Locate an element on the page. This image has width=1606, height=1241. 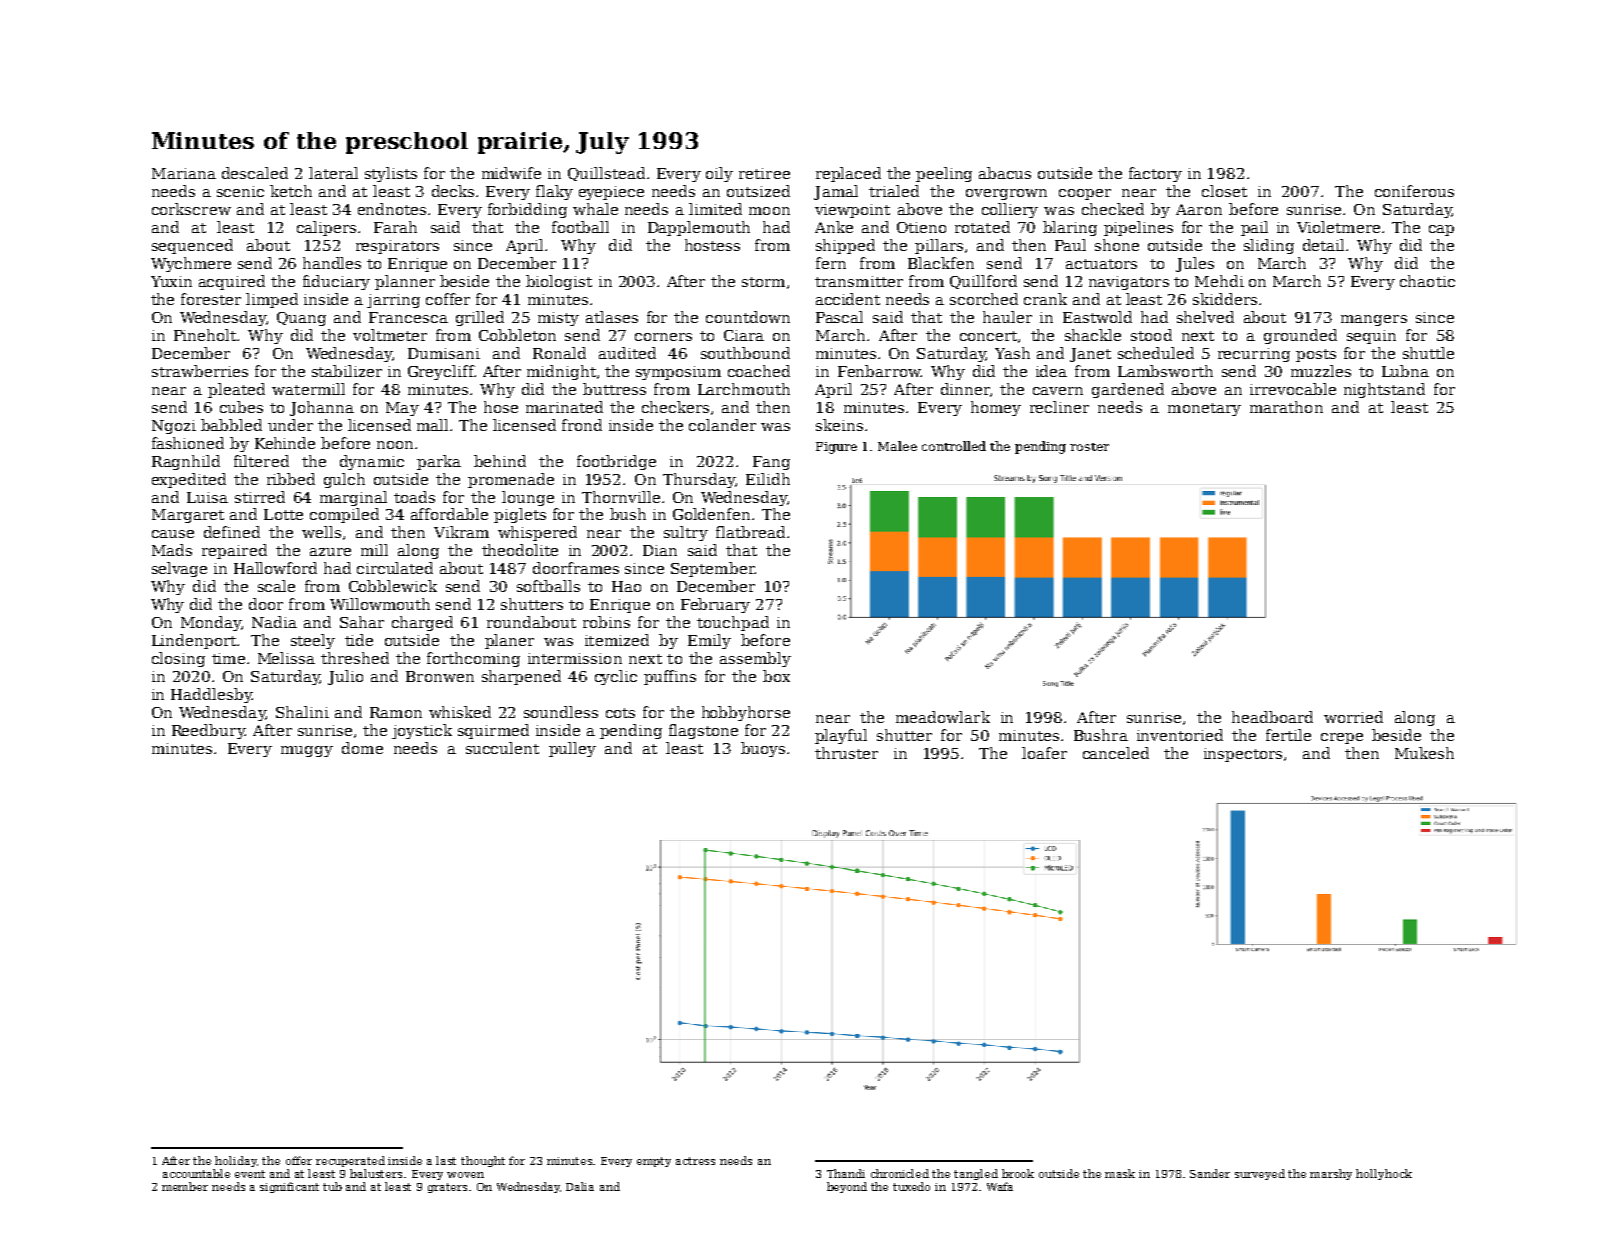
monetary is located at coordinates (1204, 409).
